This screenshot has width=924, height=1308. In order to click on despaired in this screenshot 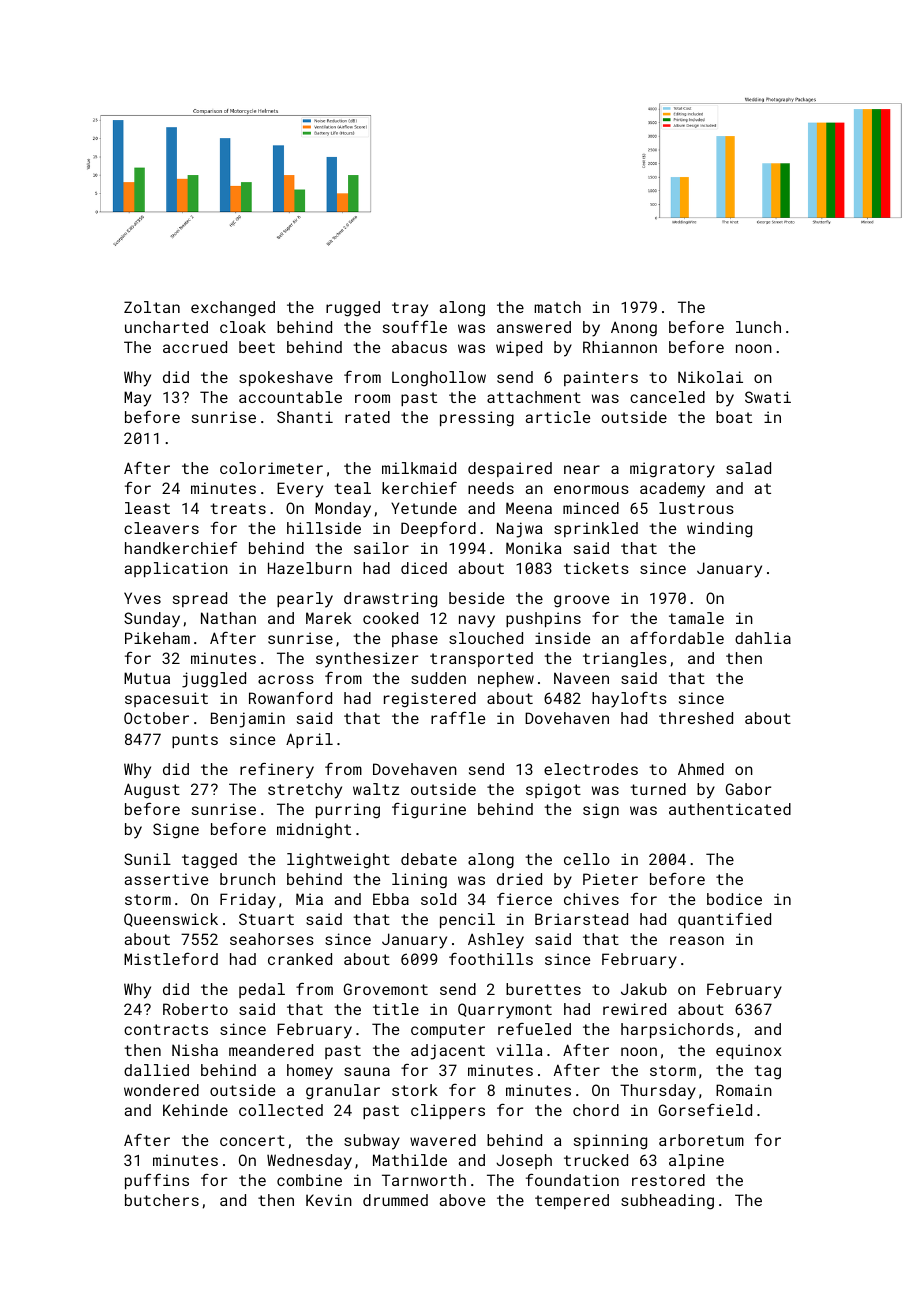, I will do `click(510, 469)`.
